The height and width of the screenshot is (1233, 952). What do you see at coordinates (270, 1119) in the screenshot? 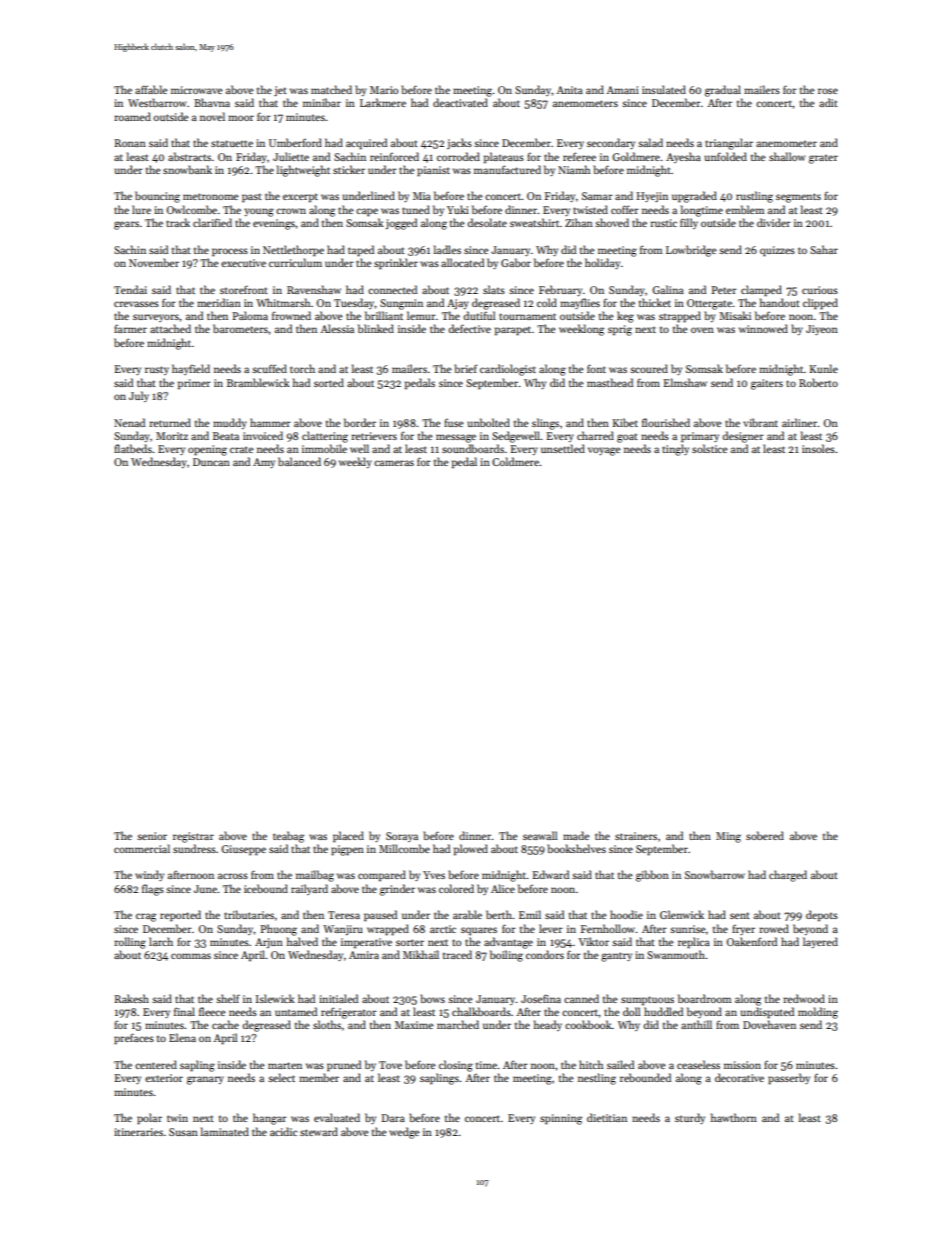
I see `hangar` at bounding box center [270, 1119].
